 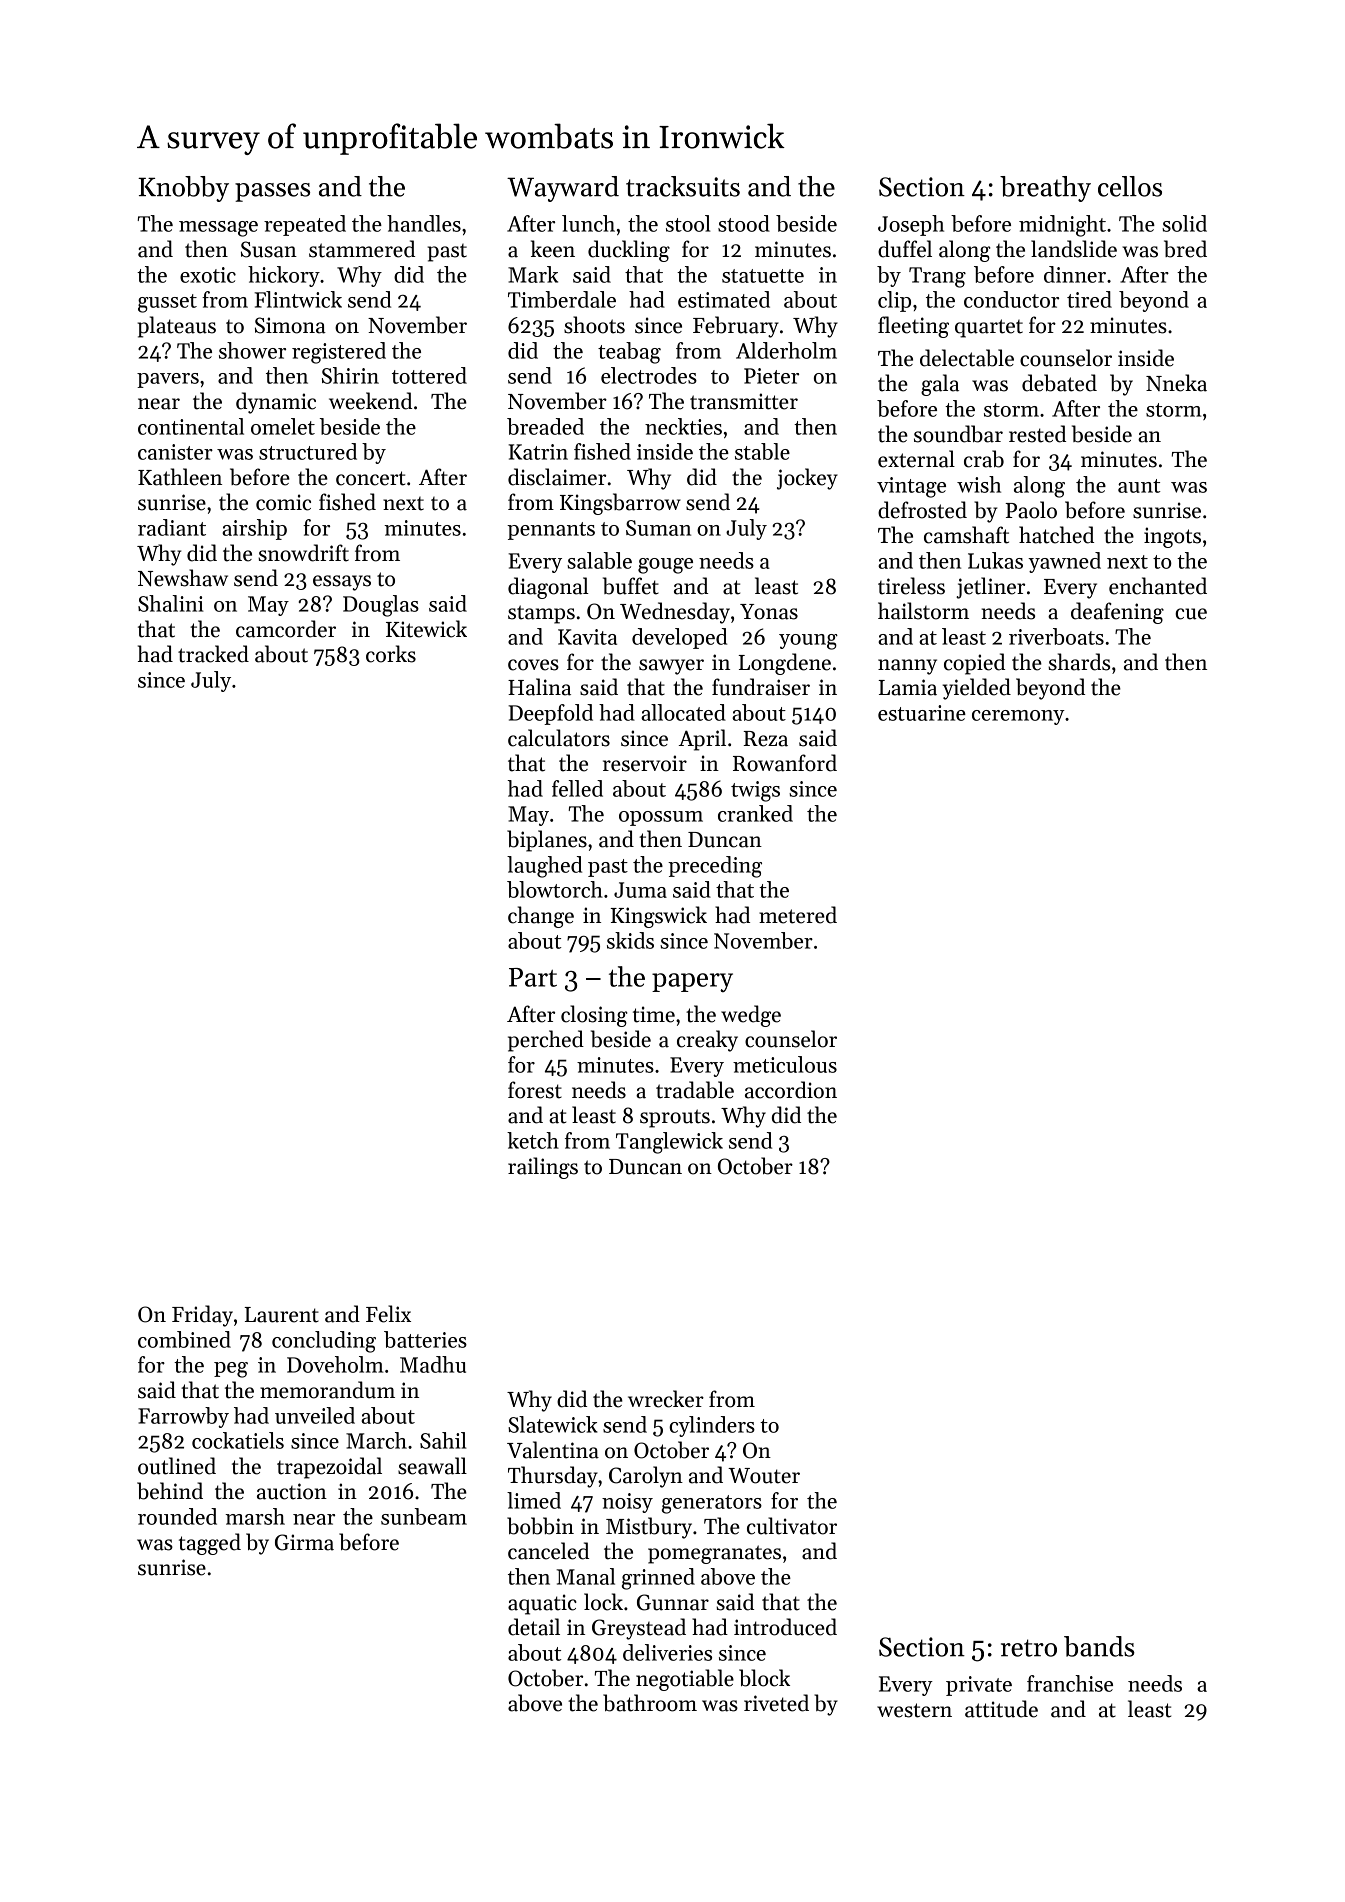 I want to click on railings, so click(x=543, y=1168).
